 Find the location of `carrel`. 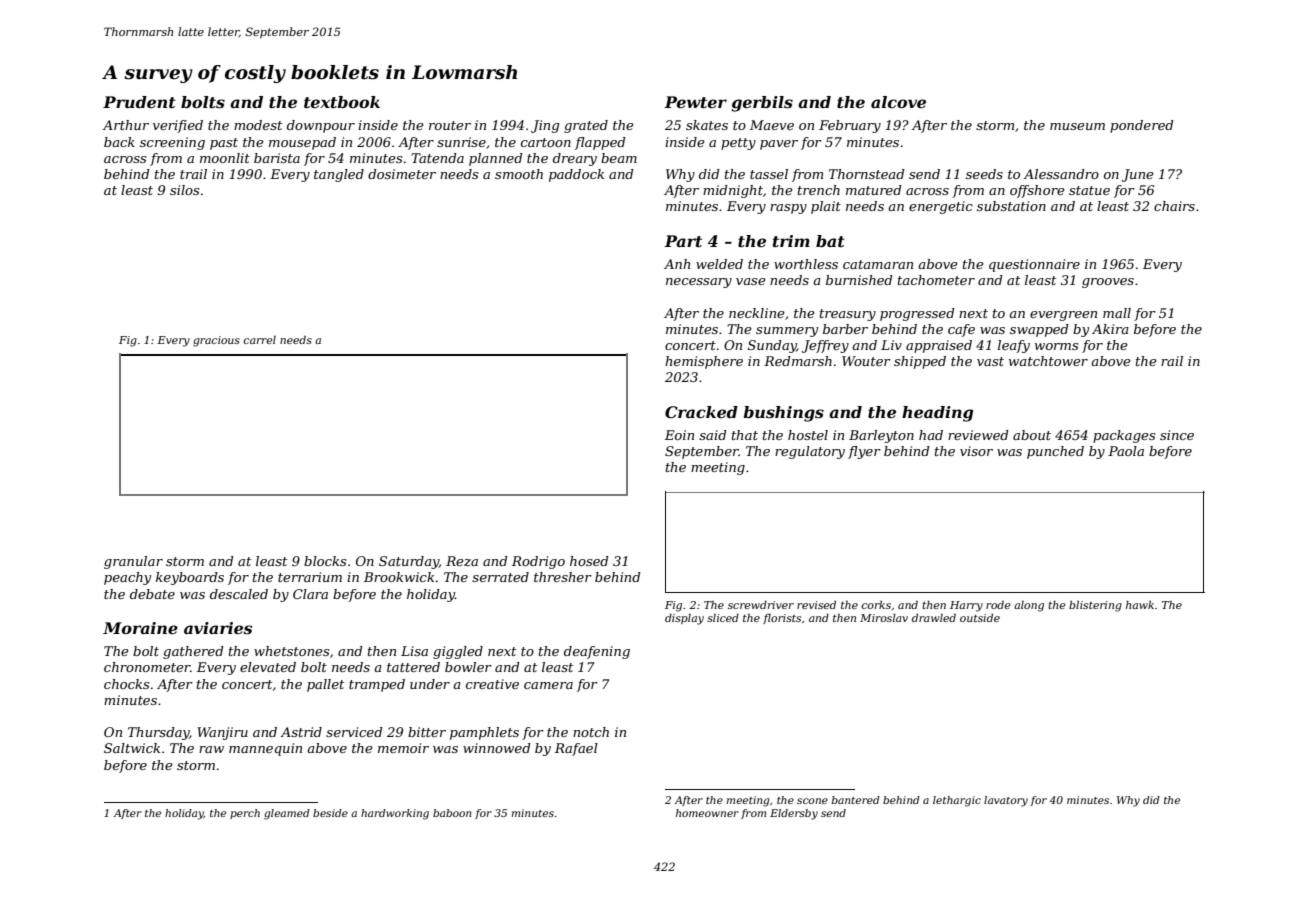

carrel is located at coordinates (259, 340).
